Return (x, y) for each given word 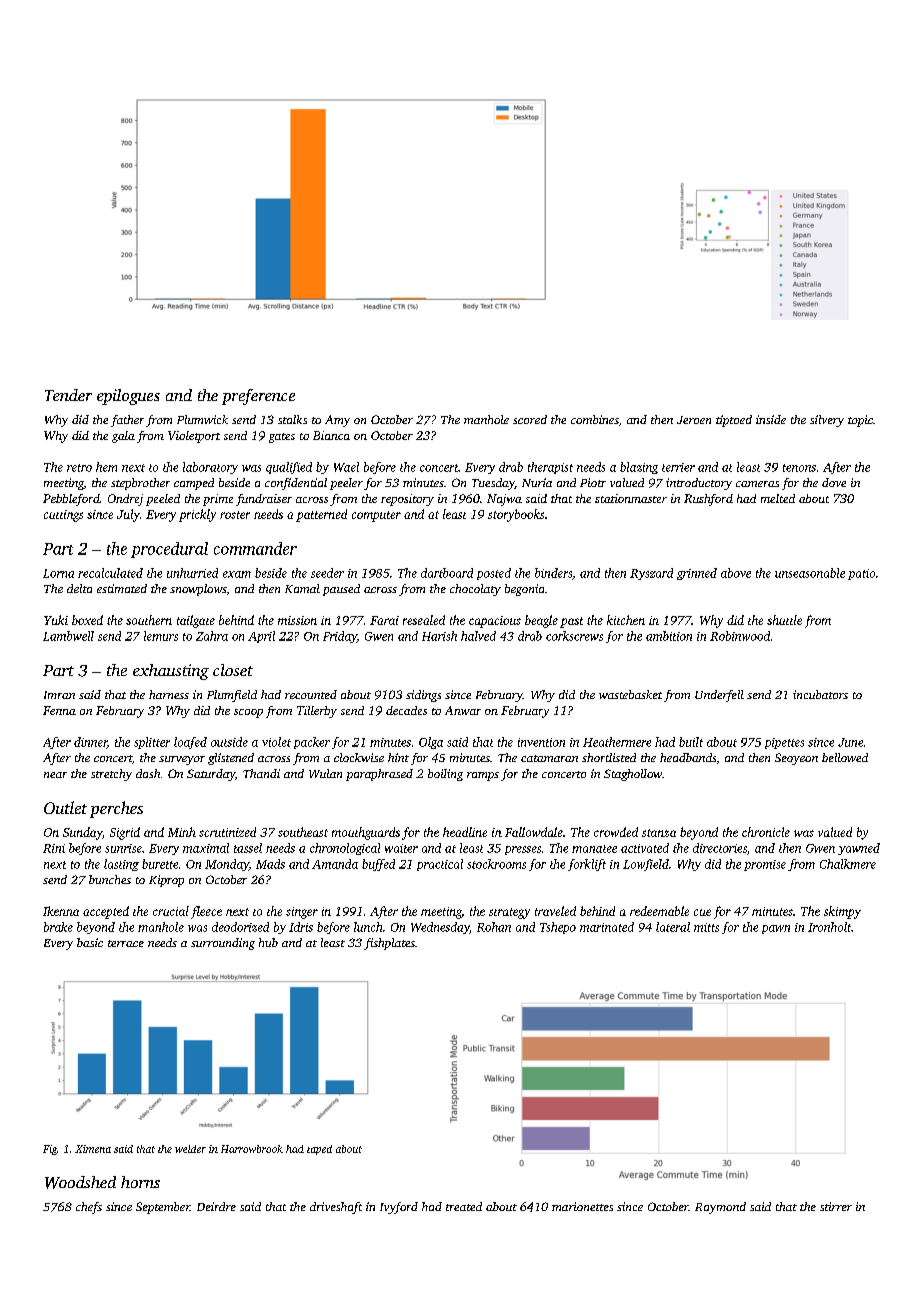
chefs (89, 1208)
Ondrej (125, 500)
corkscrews (574, 636)
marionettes (582, 1206)
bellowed (845, 757)
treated (464, 1206)
